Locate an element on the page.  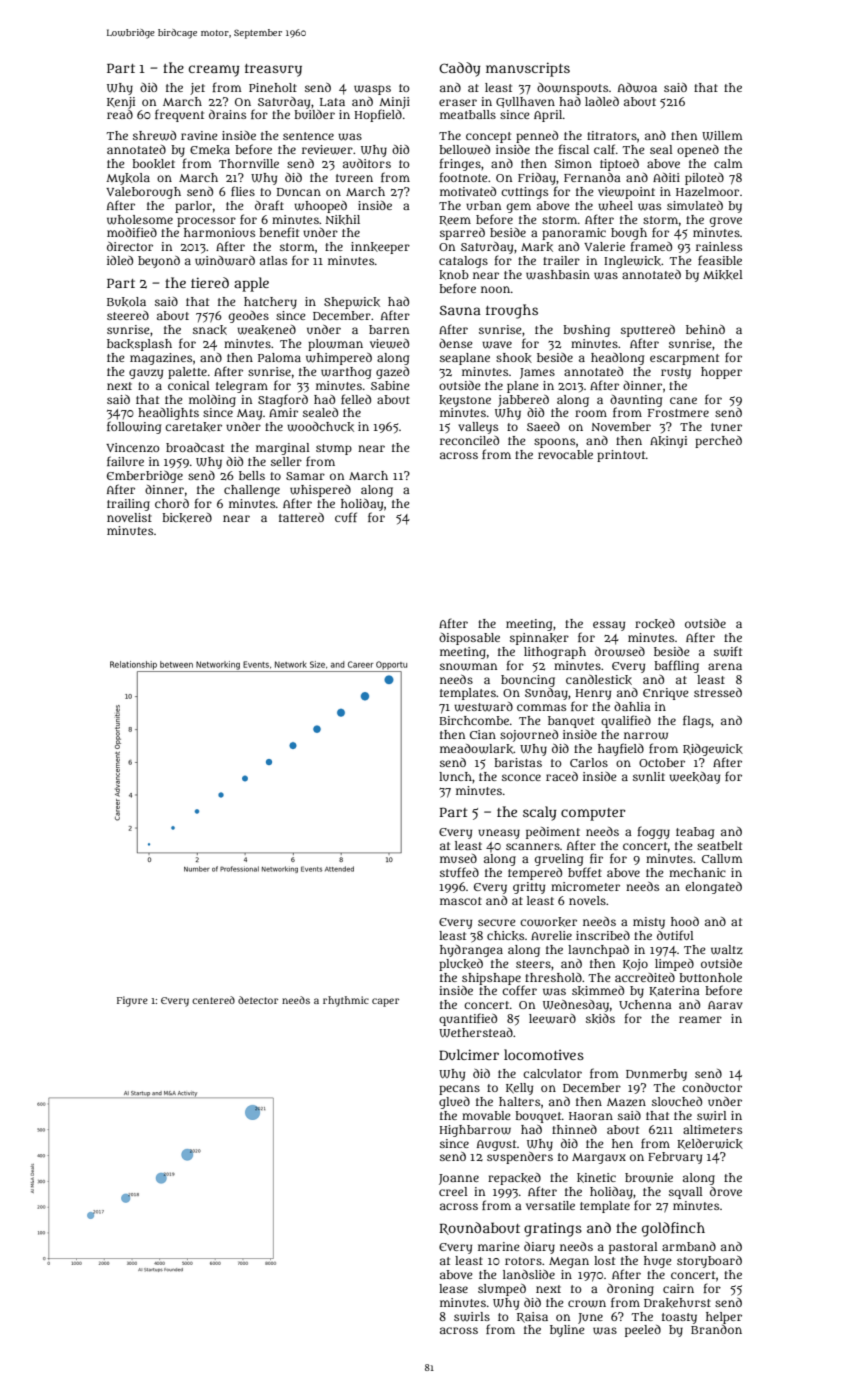
Stagford is located at coordinates (283, 400).
